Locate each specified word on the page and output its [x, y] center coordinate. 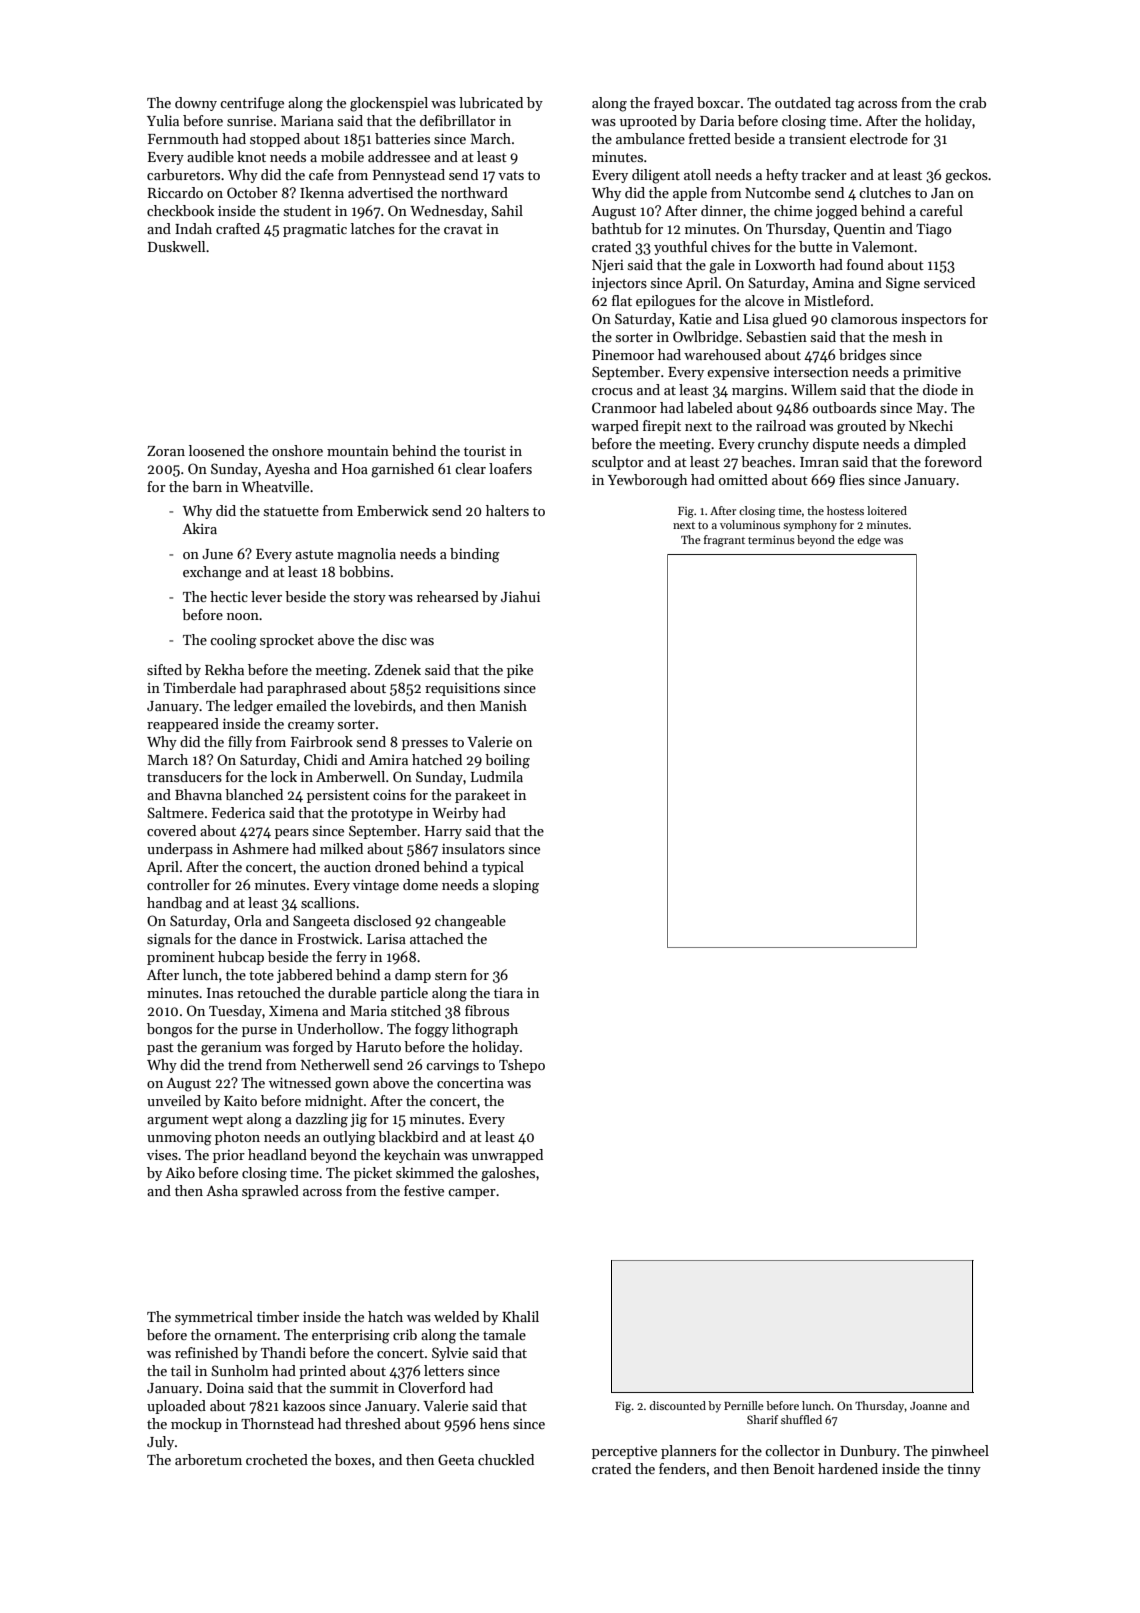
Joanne [928, 1406]
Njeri [608, 266]
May [930, 409]
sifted [164, 669]
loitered [887, 510]
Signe [903, 284]
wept [227, 1121]
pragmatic [315, 231]
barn [207, 486]
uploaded [176, 1407]
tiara [508, 993]
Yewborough [648, 481]
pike [520, 671]
